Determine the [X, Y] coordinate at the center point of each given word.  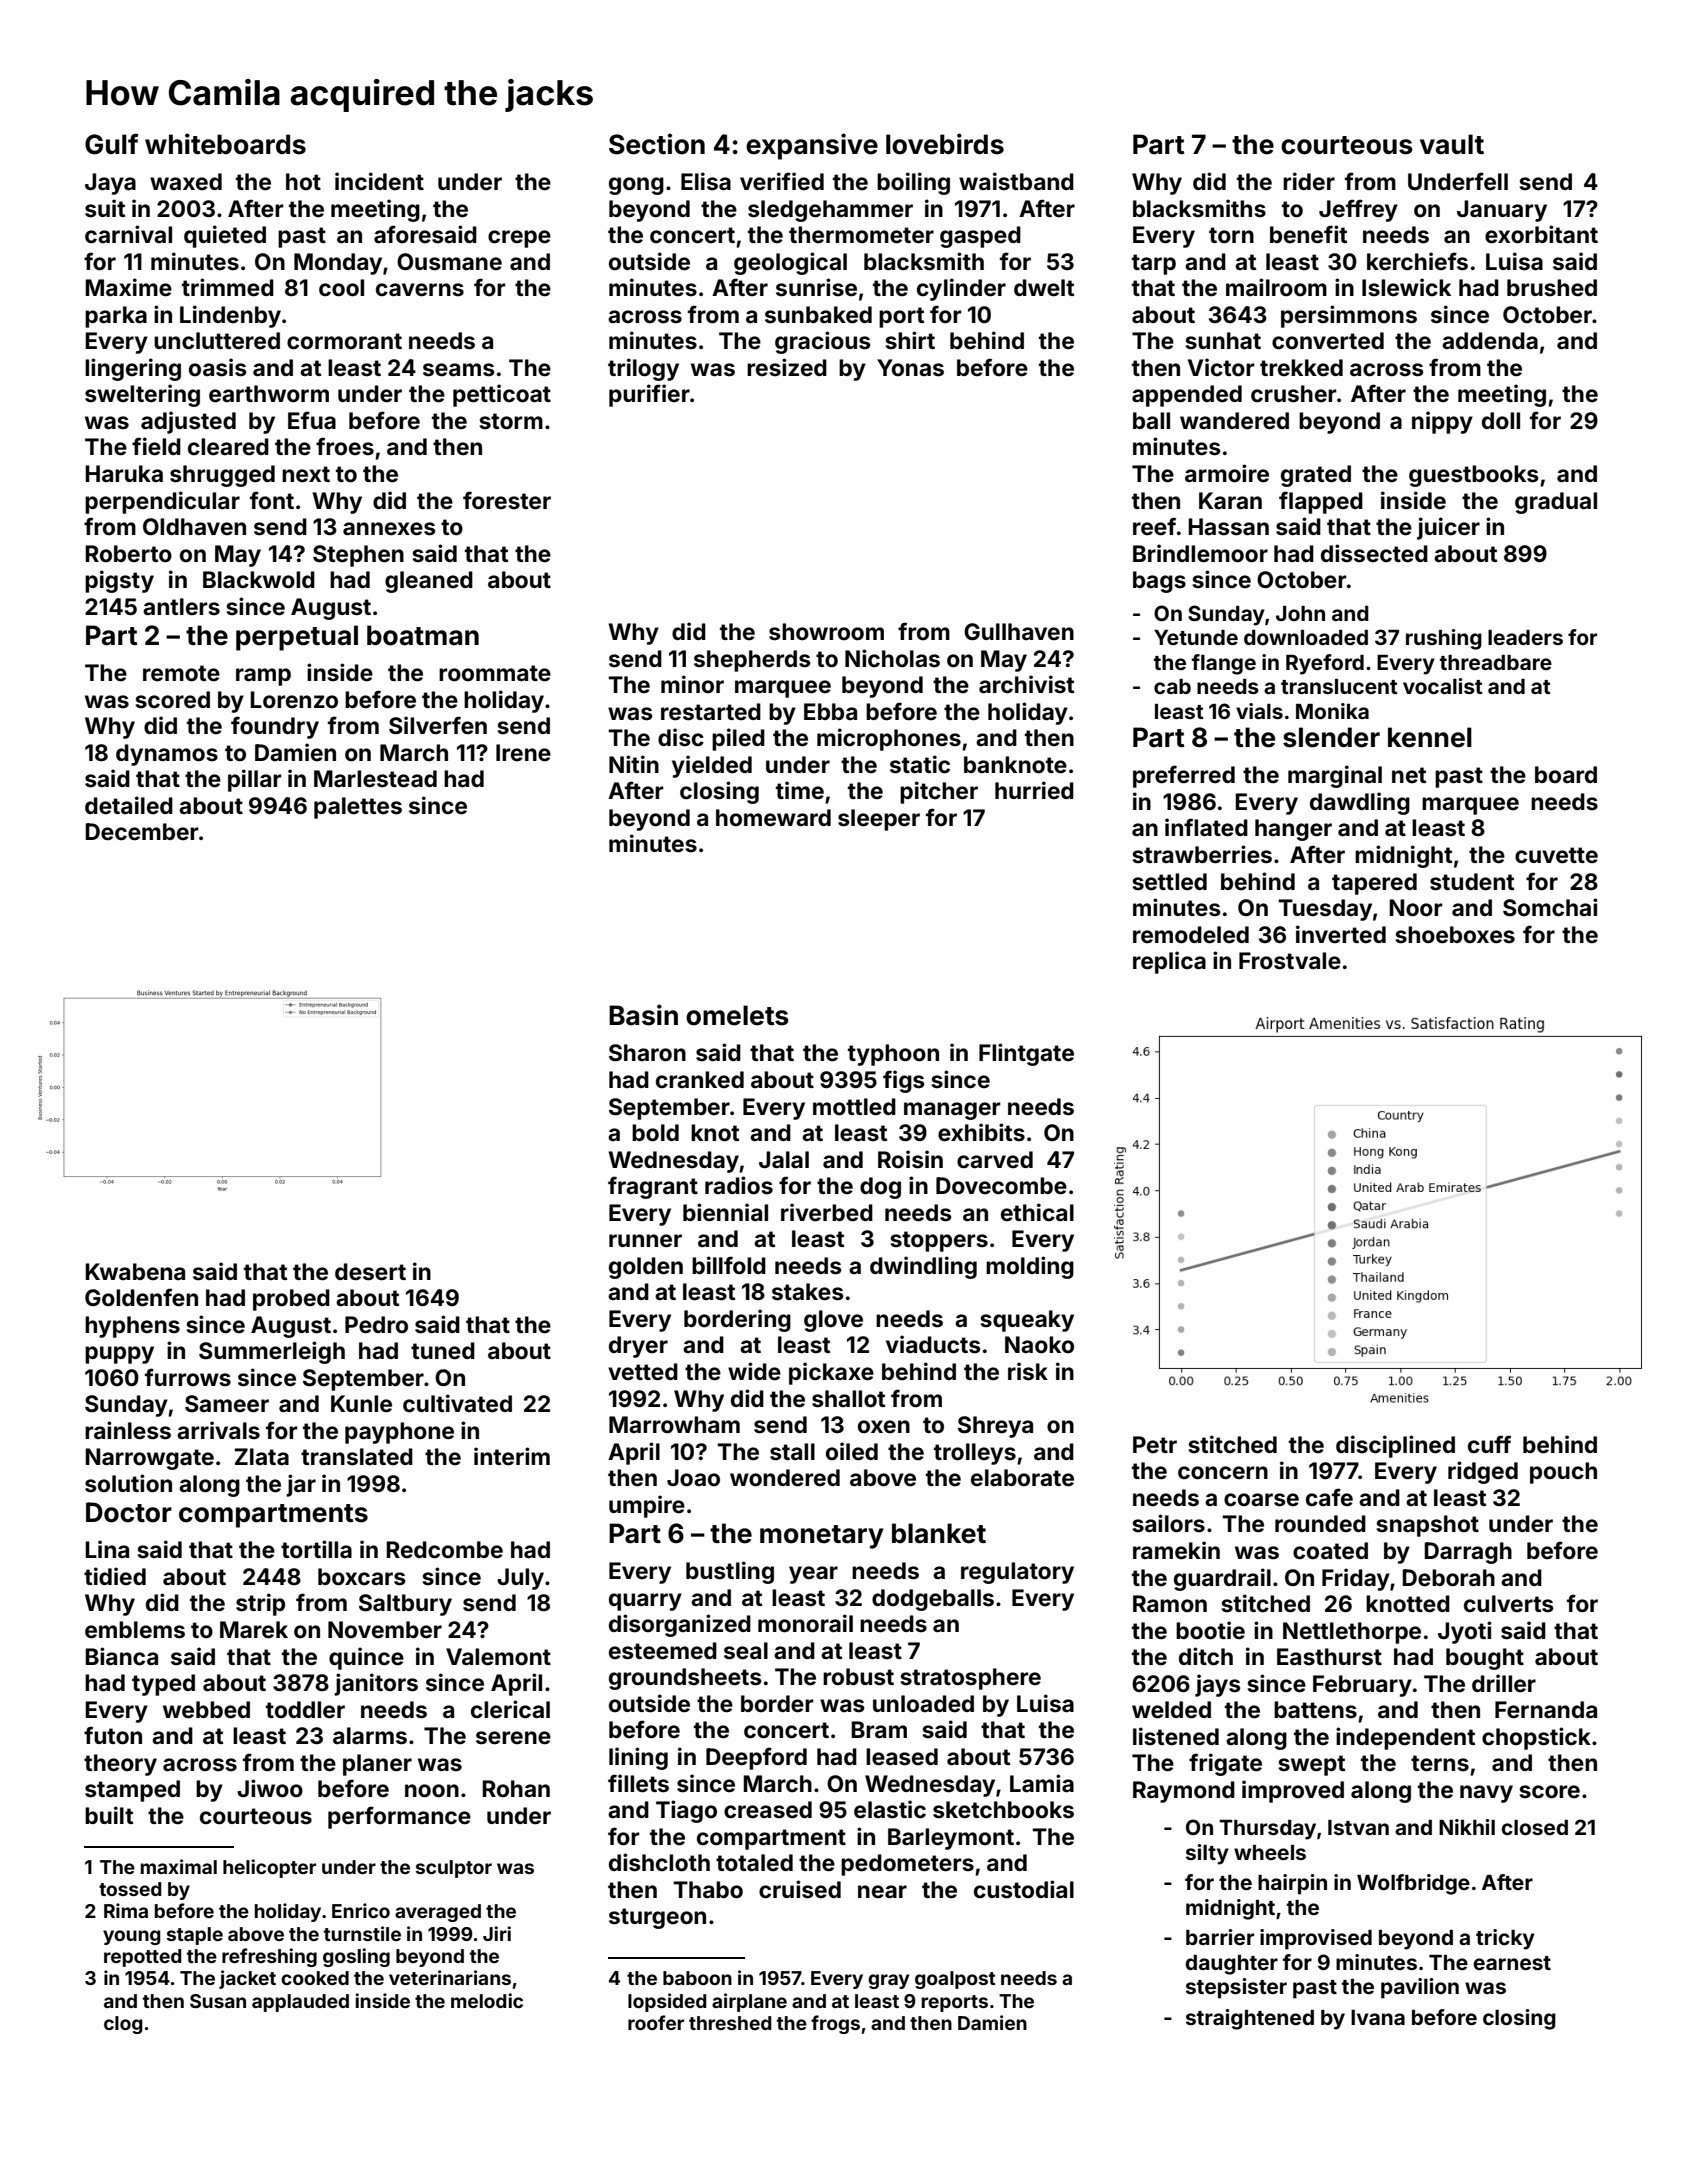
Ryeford [1325, 664]
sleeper [879, 820]
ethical [1037, 1212]
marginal [1335, 776]
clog [123, 2025]
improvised [1316, 1939]
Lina [107, 1549]
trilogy [643, 369]
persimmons [1349, 316]
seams [459, 370]
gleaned [429, 582]
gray [889, 1981]
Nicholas [892, 658]
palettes [358, 808]
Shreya [995, 1427]
